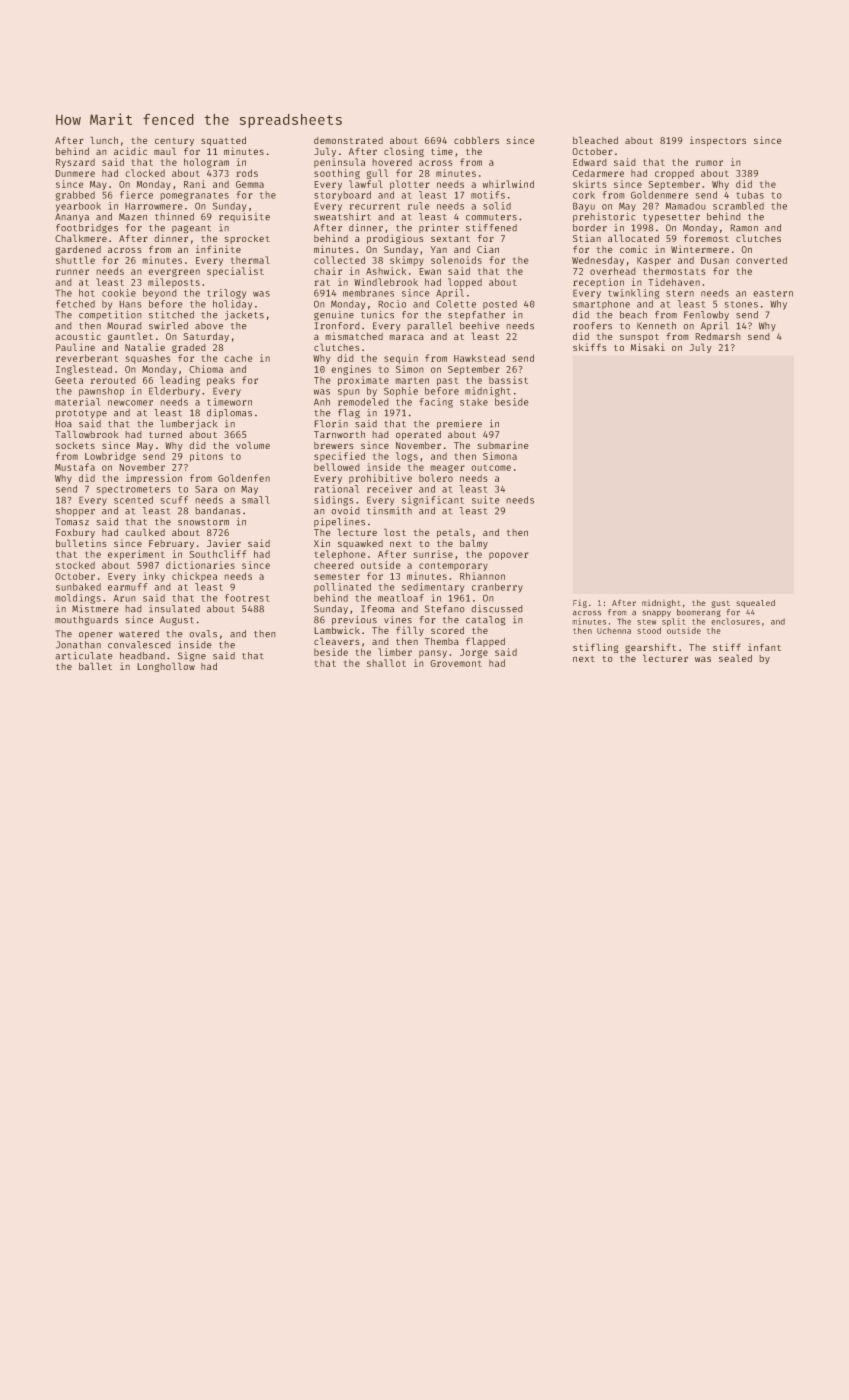 The height and width of the image is (1400, 849). I want to click on Tidehaven, so click(674, 282).
